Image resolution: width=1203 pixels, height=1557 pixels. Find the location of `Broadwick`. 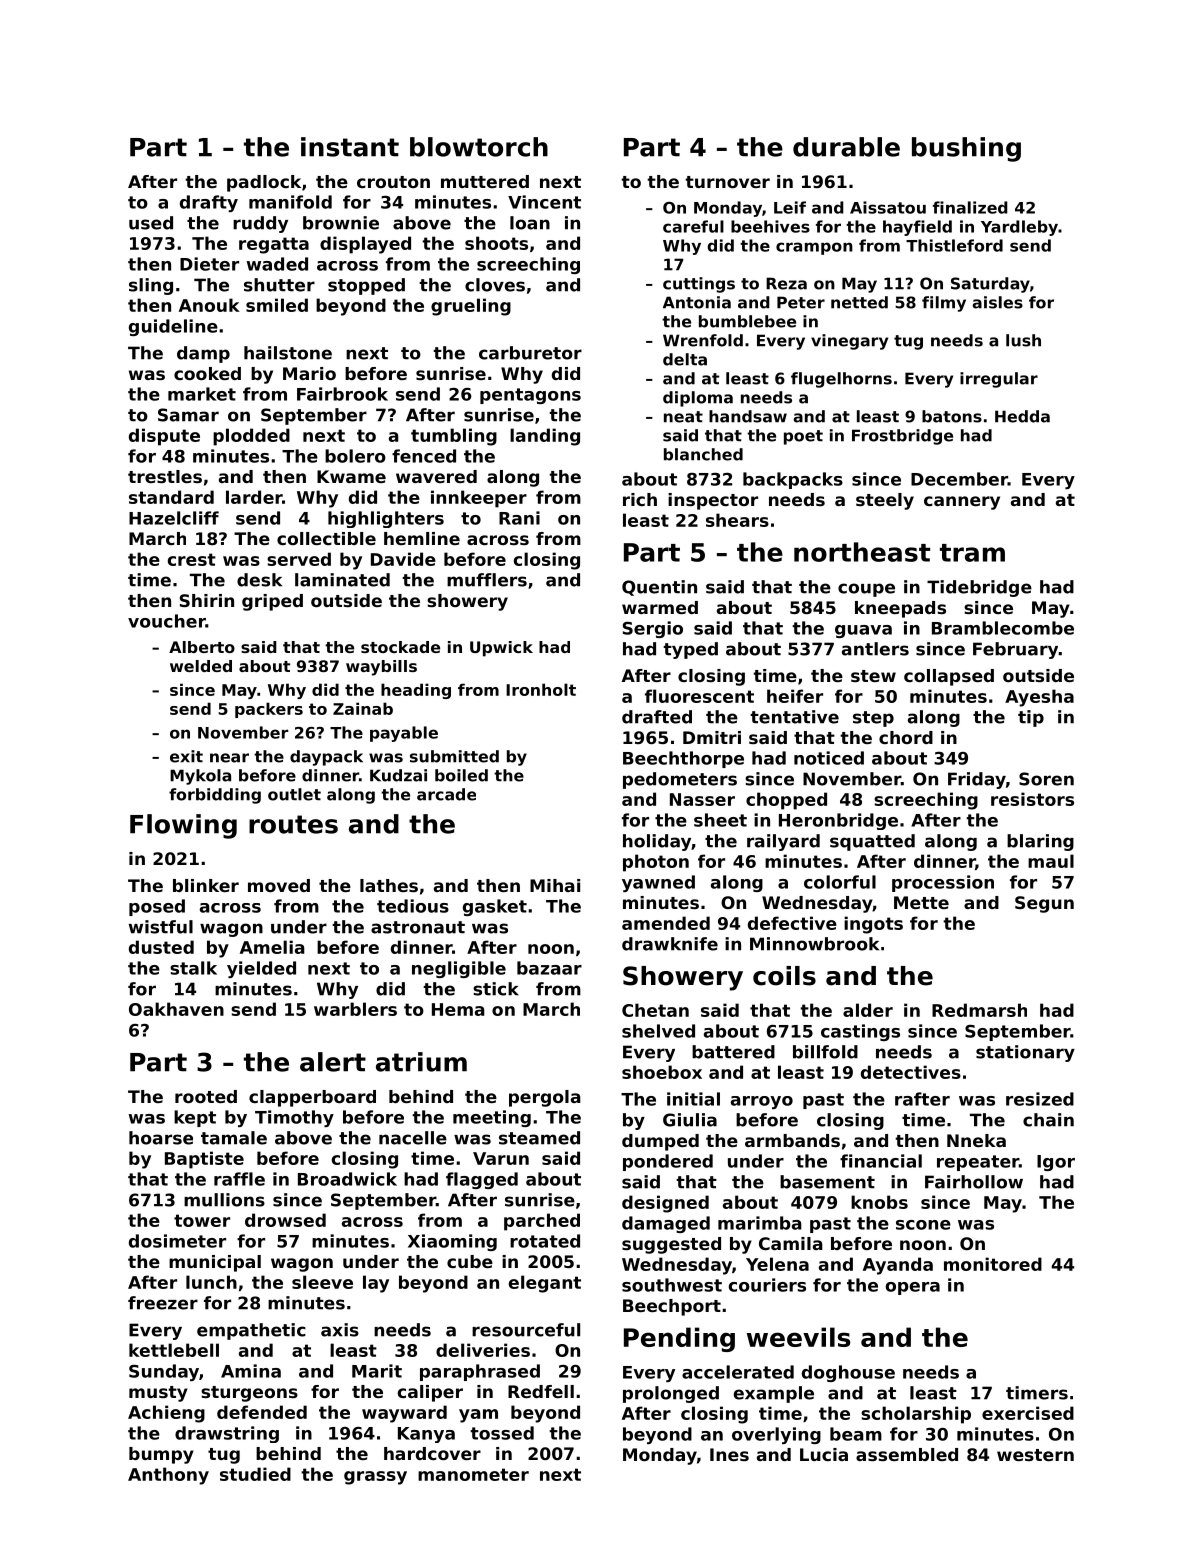

Broadwick is located at coordinates (347, 1179).
